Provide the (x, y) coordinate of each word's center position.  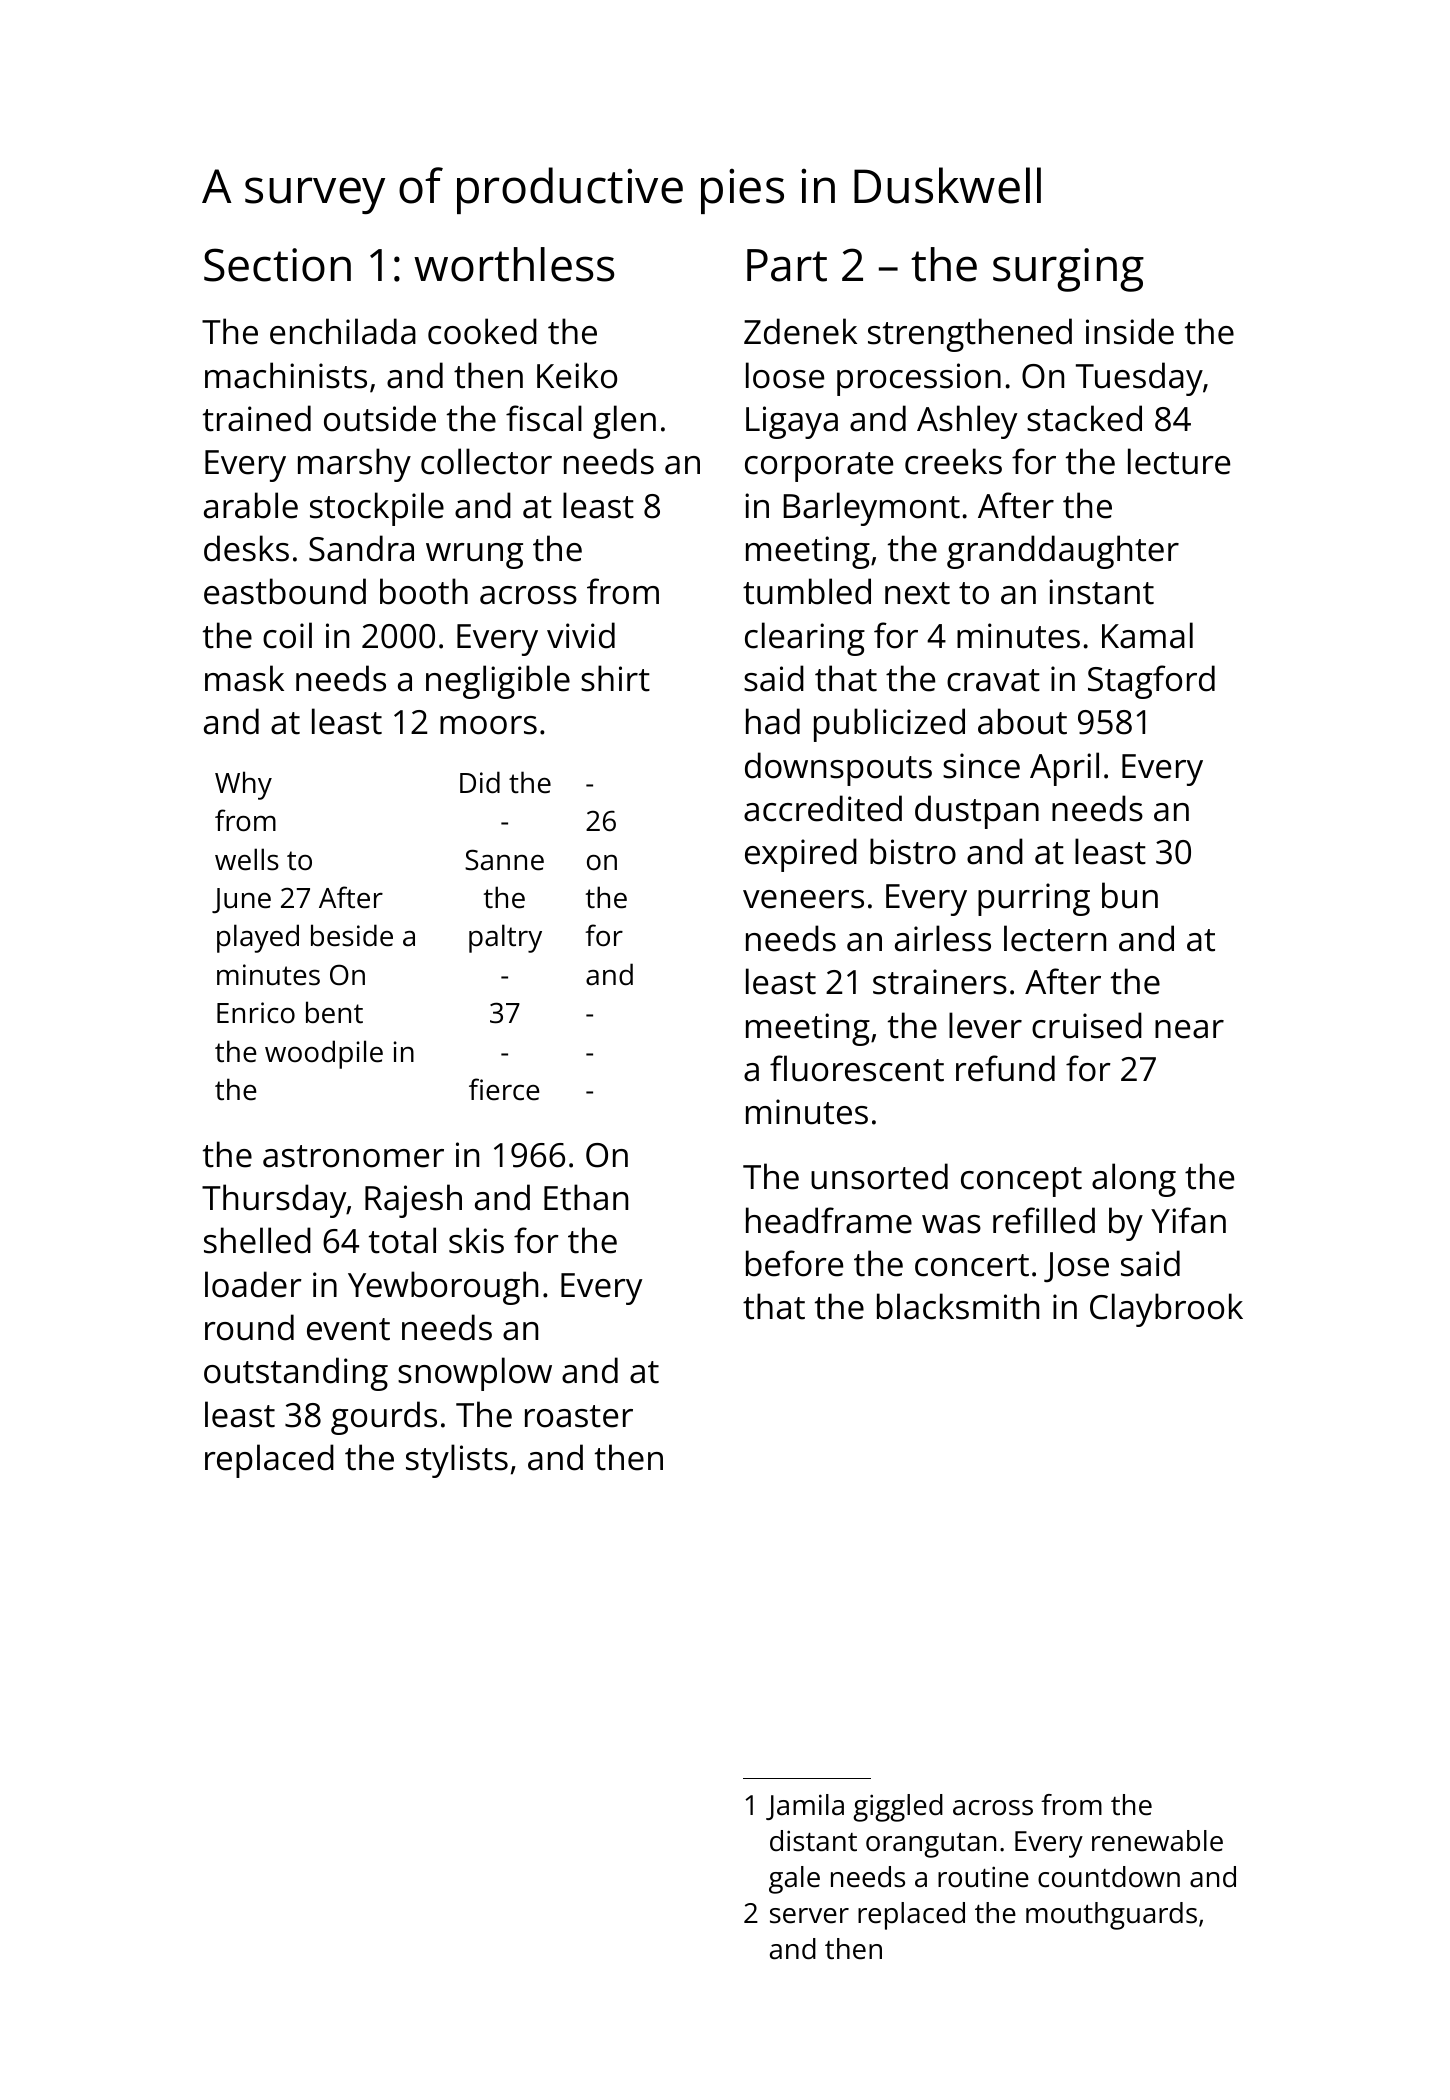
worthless (514, 264)
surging (1068, 270)
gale (794, 1880)
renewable (1157, 1841)
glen (624, 422)
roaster (579, 1416)
